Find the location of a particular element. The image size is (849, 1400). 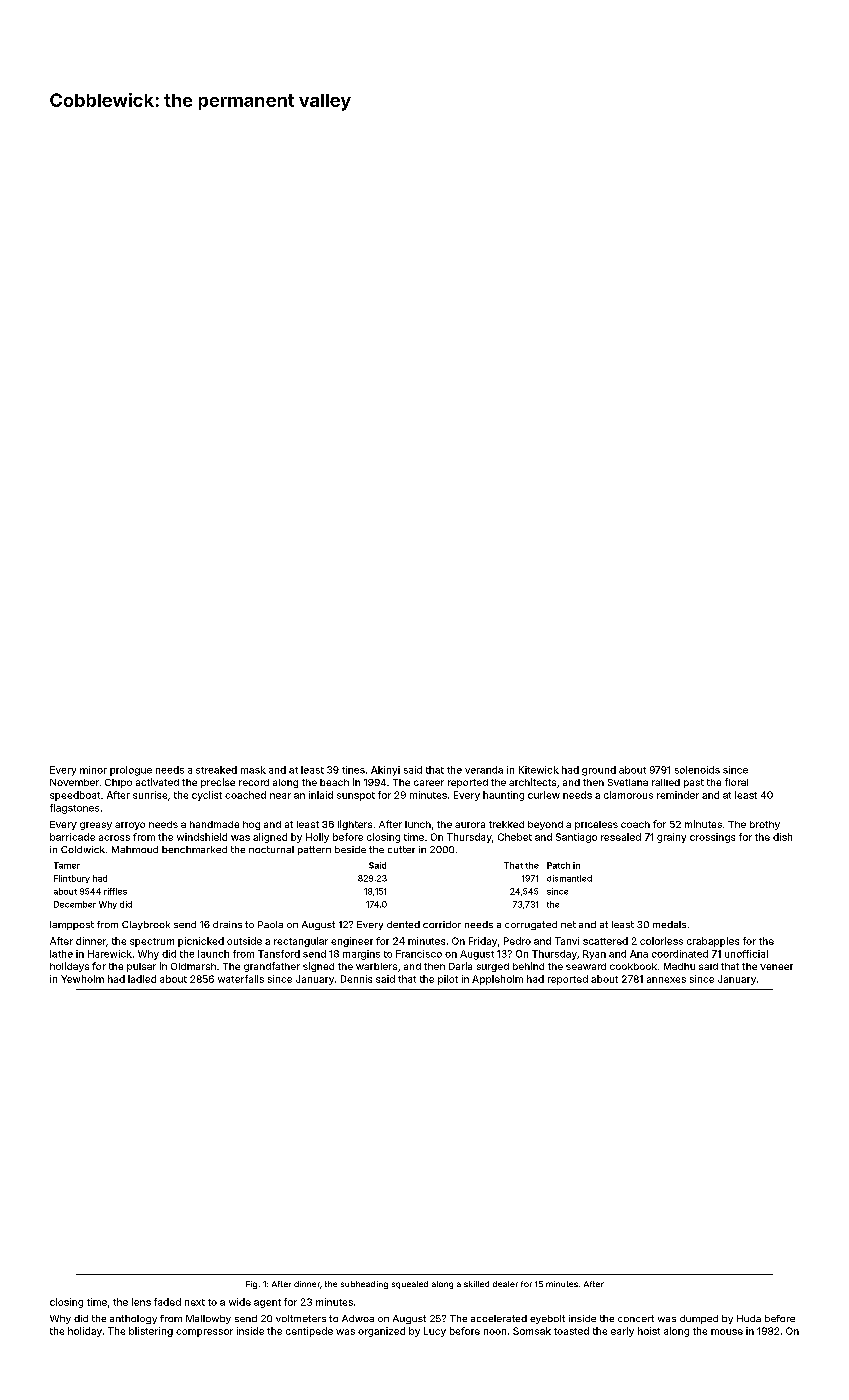

Flintbury is located at coordinates (72, 879).
